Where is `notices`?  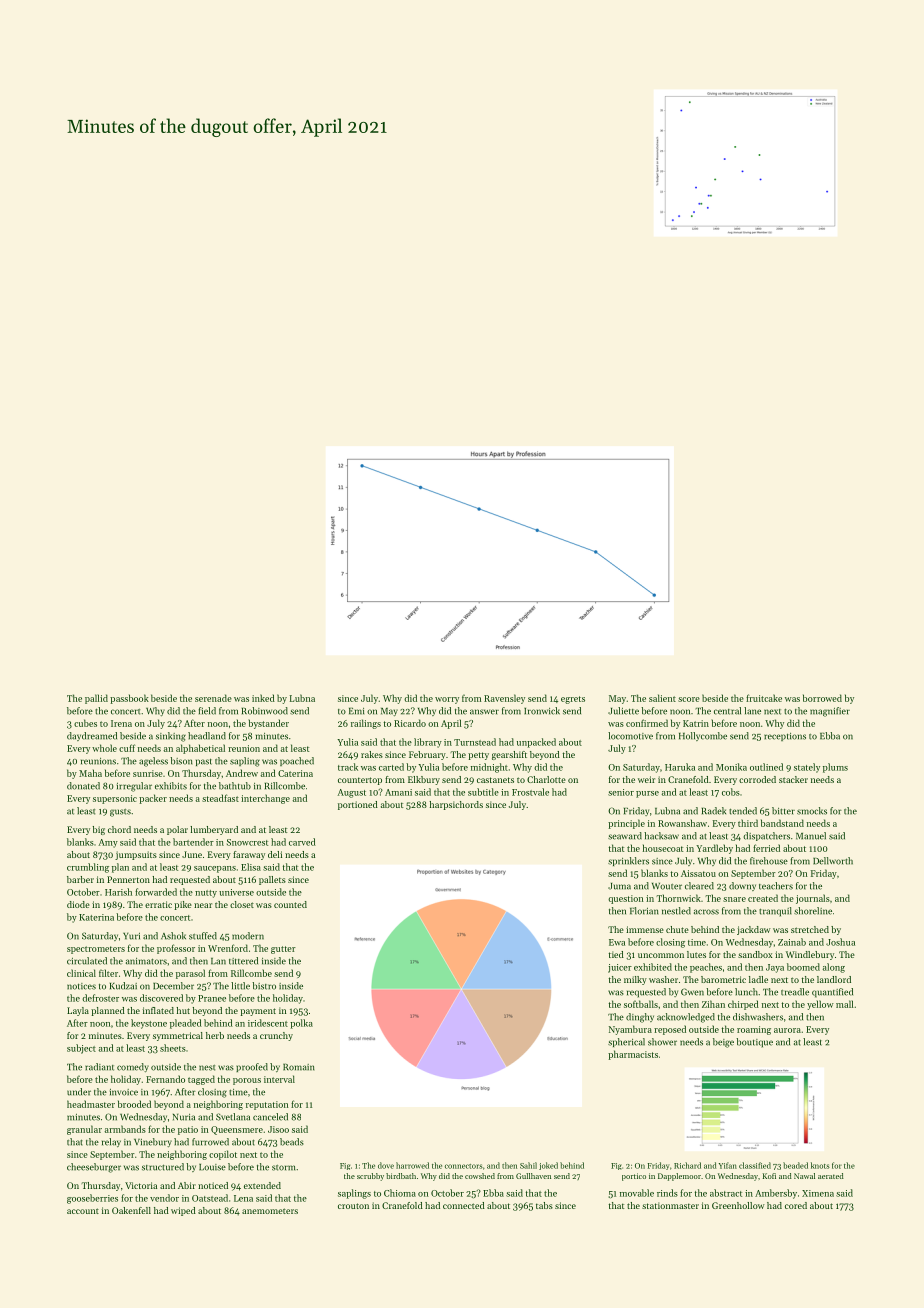 notices is located at coordinates (81, 986).
